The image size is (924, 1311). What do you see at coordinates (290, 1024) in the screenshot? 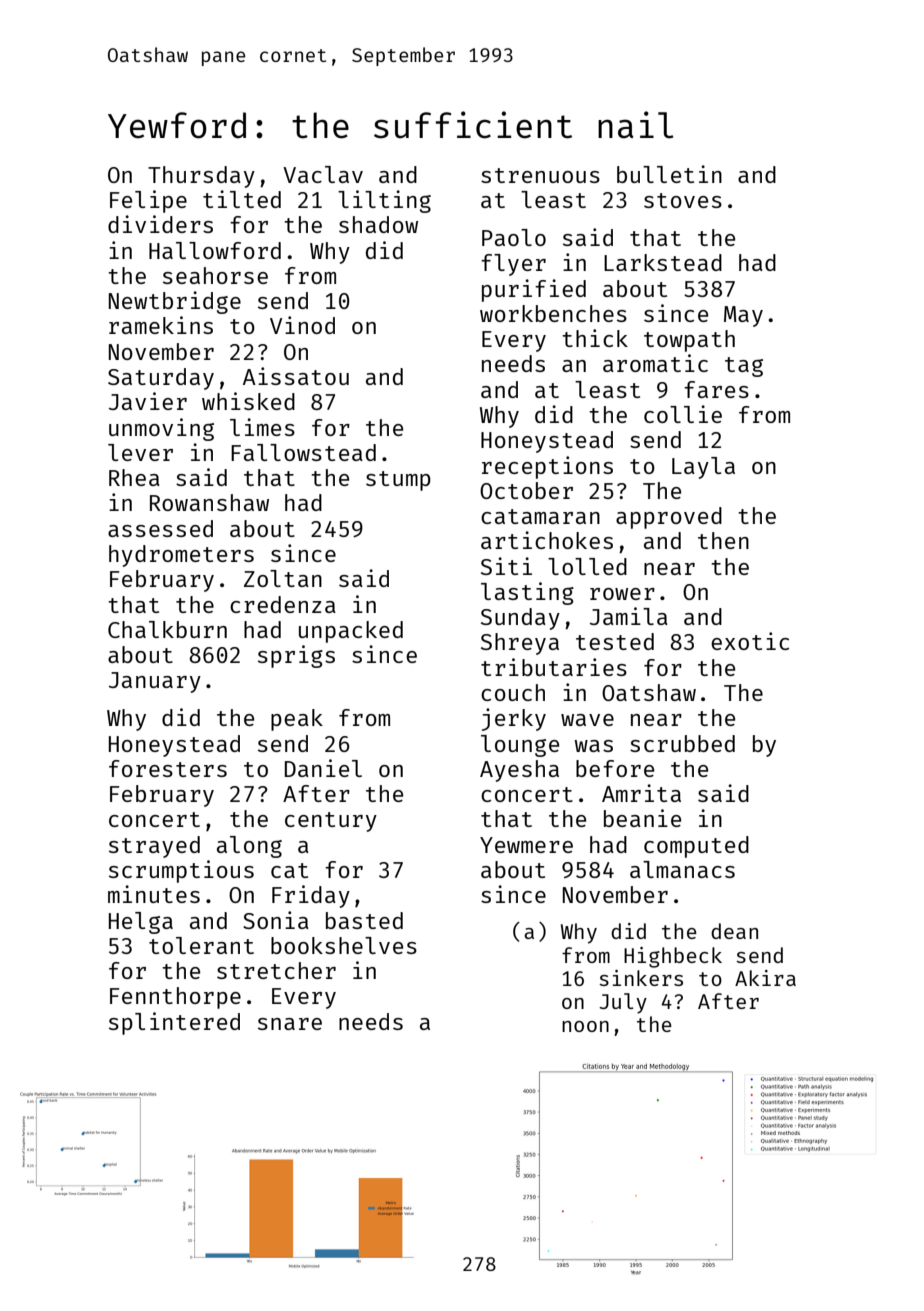
I see `snare` at bounding box center [290, 1024].
